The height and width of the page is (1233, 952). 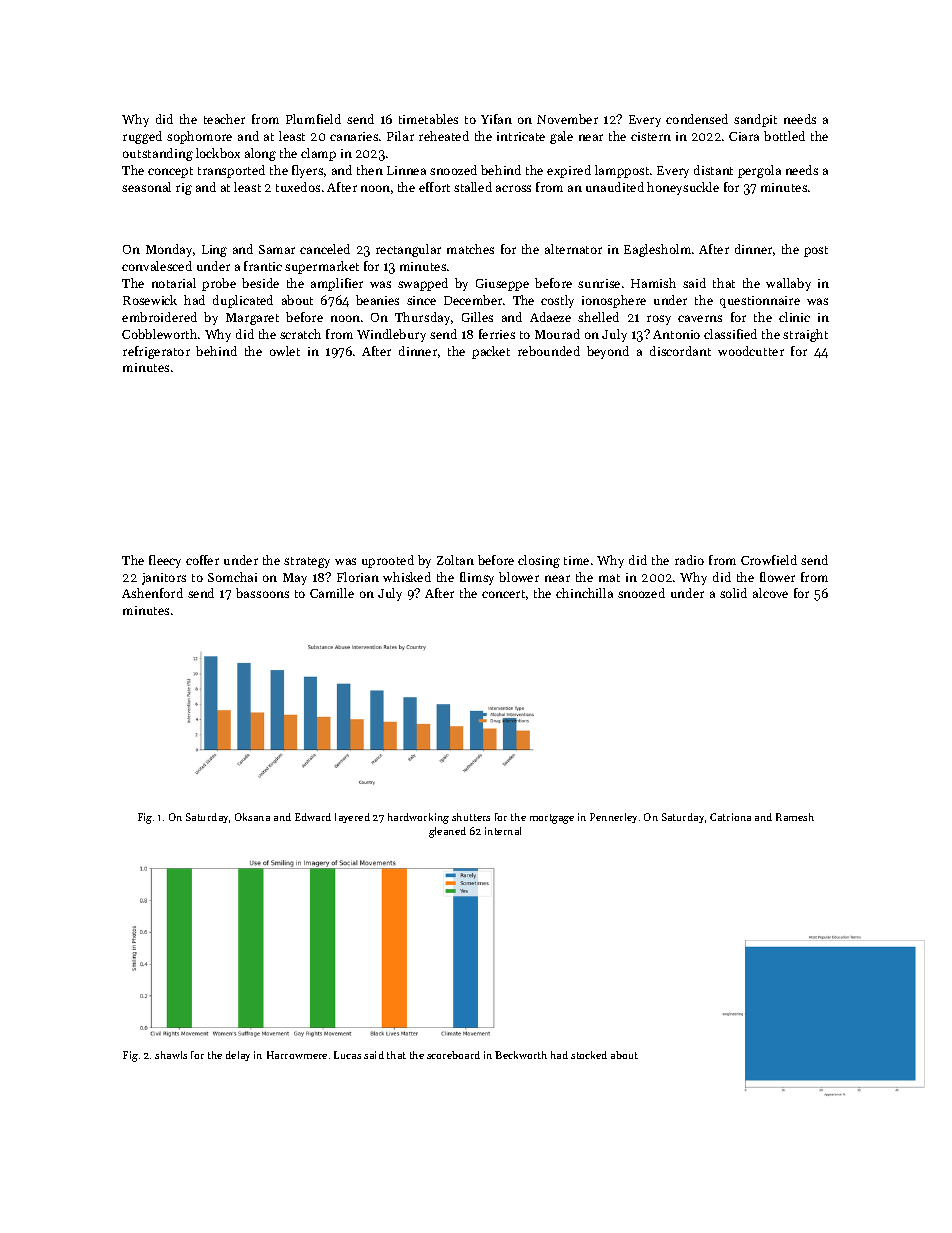 I want to click on owlet, so click(x=285, y=351).
